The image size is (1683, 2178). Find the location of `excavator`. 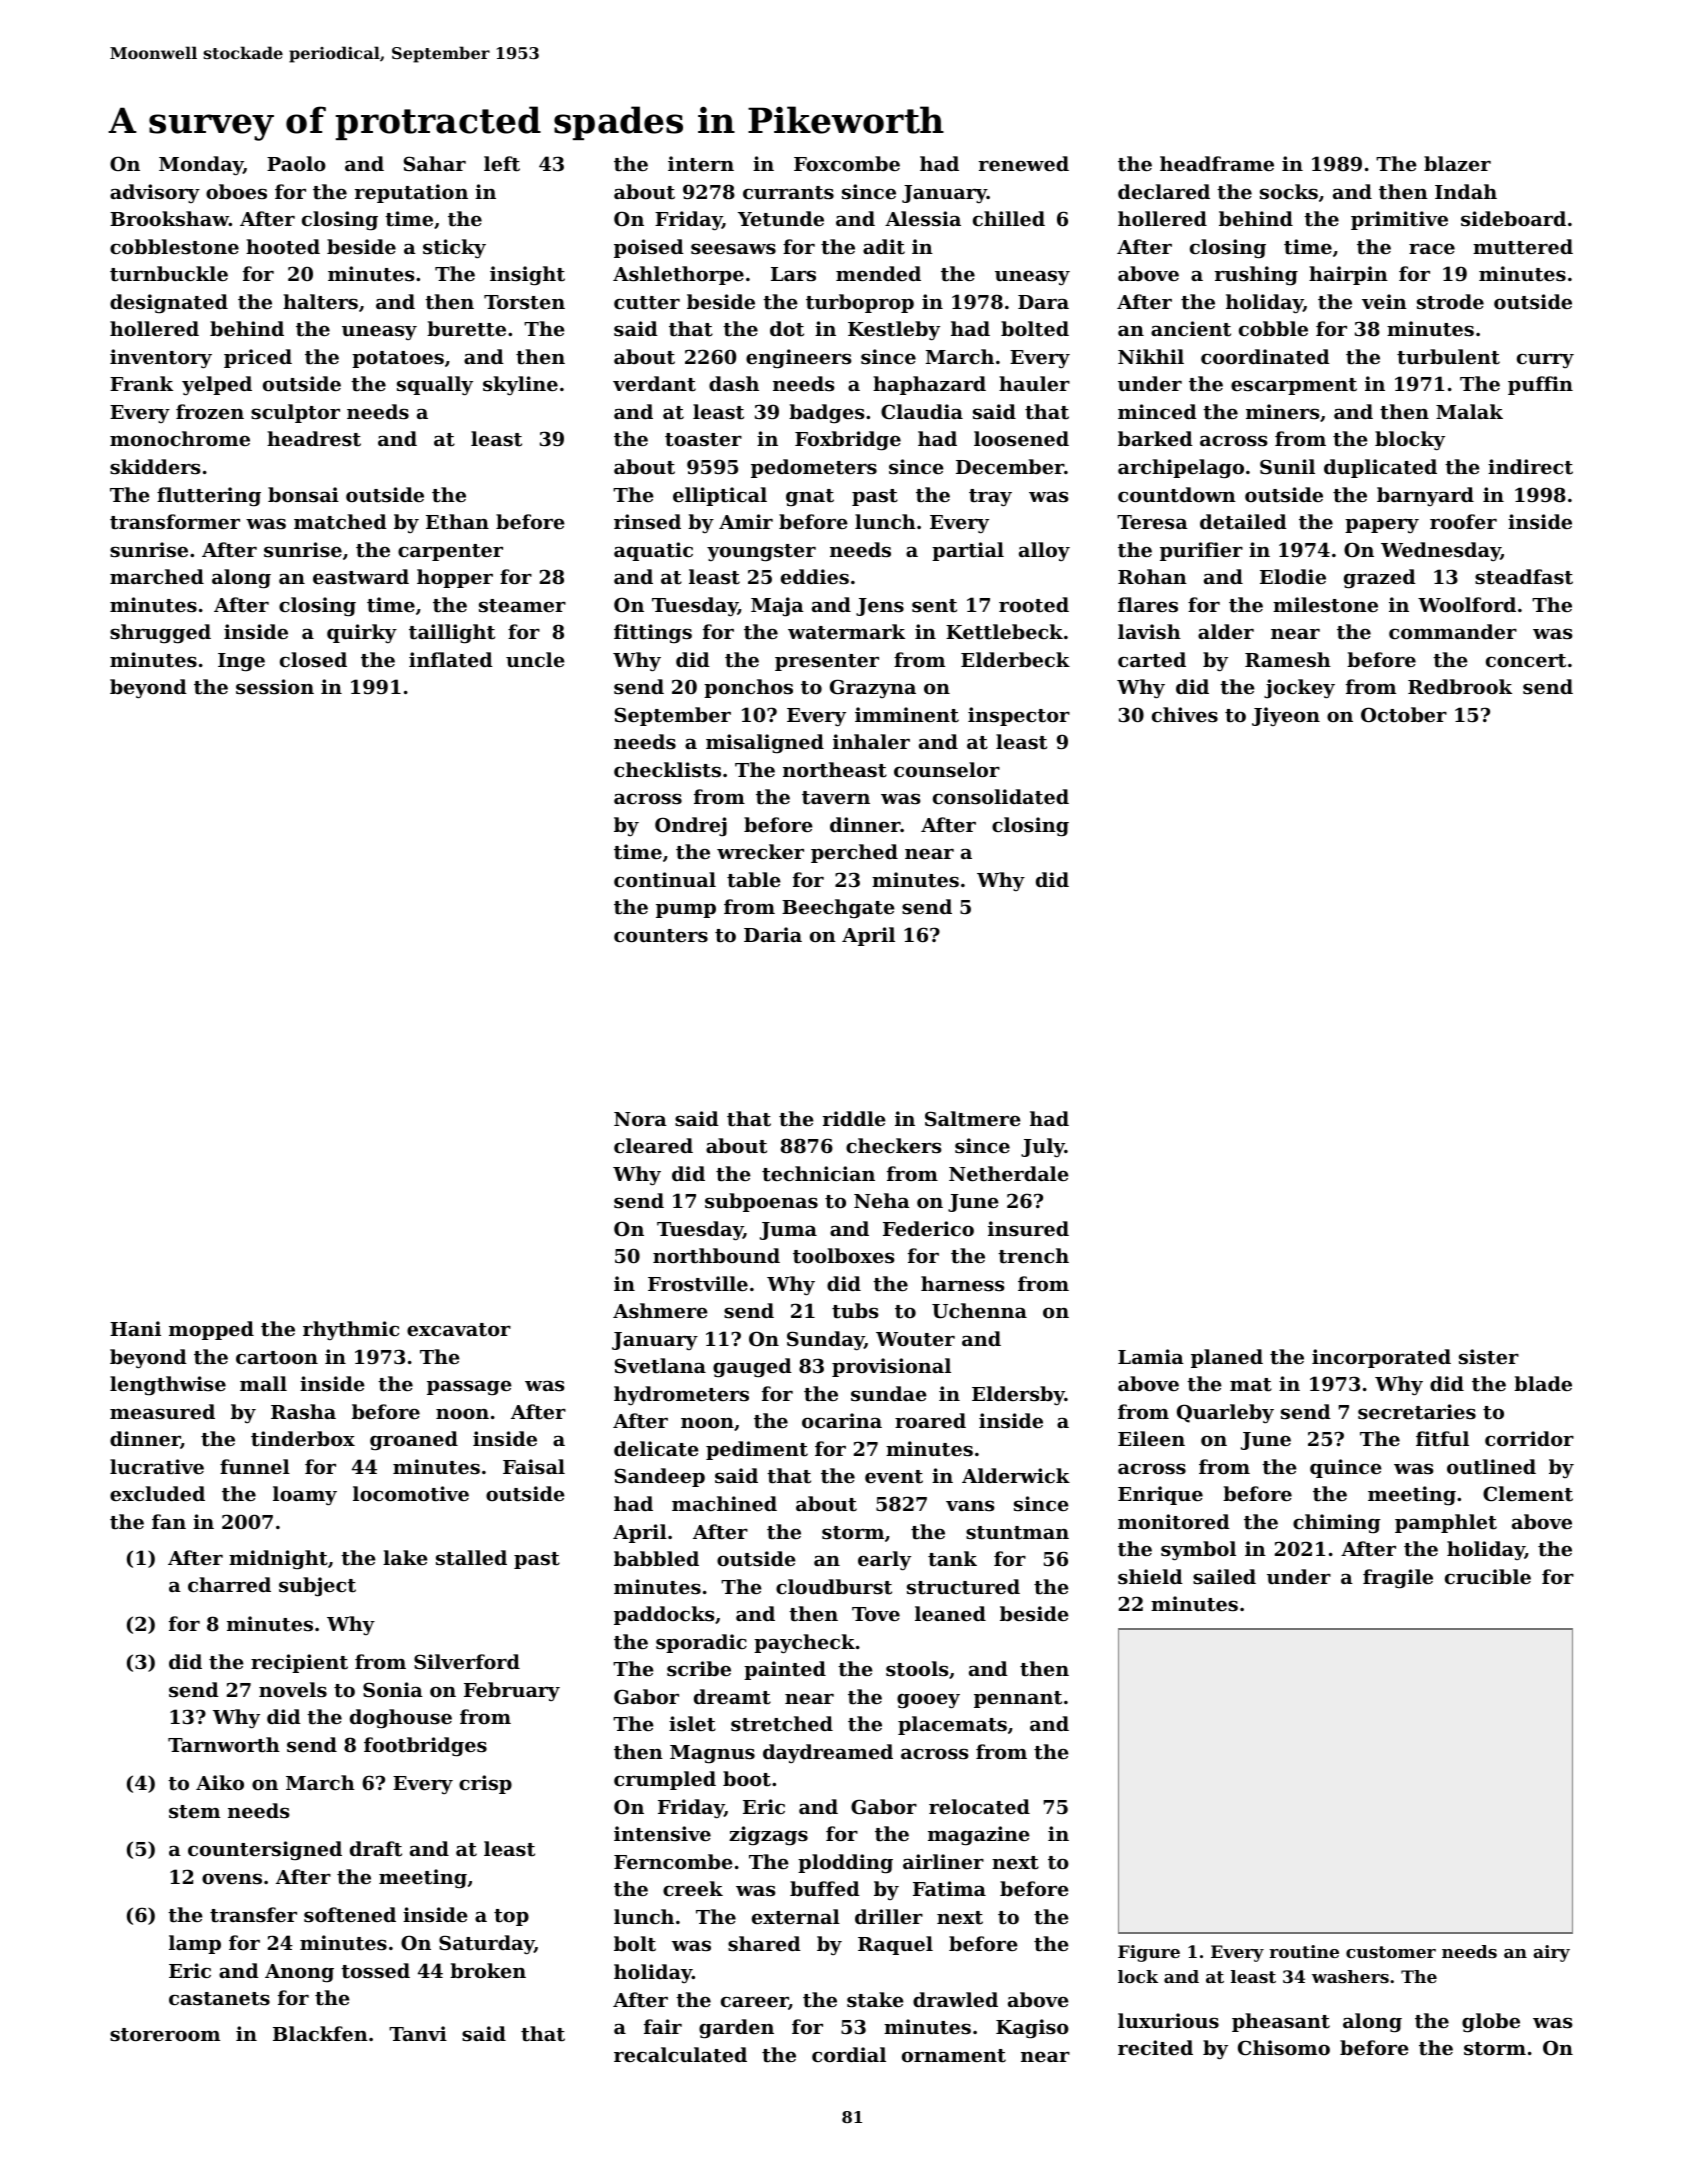

excavator is located at coordinates (459, 1330).
